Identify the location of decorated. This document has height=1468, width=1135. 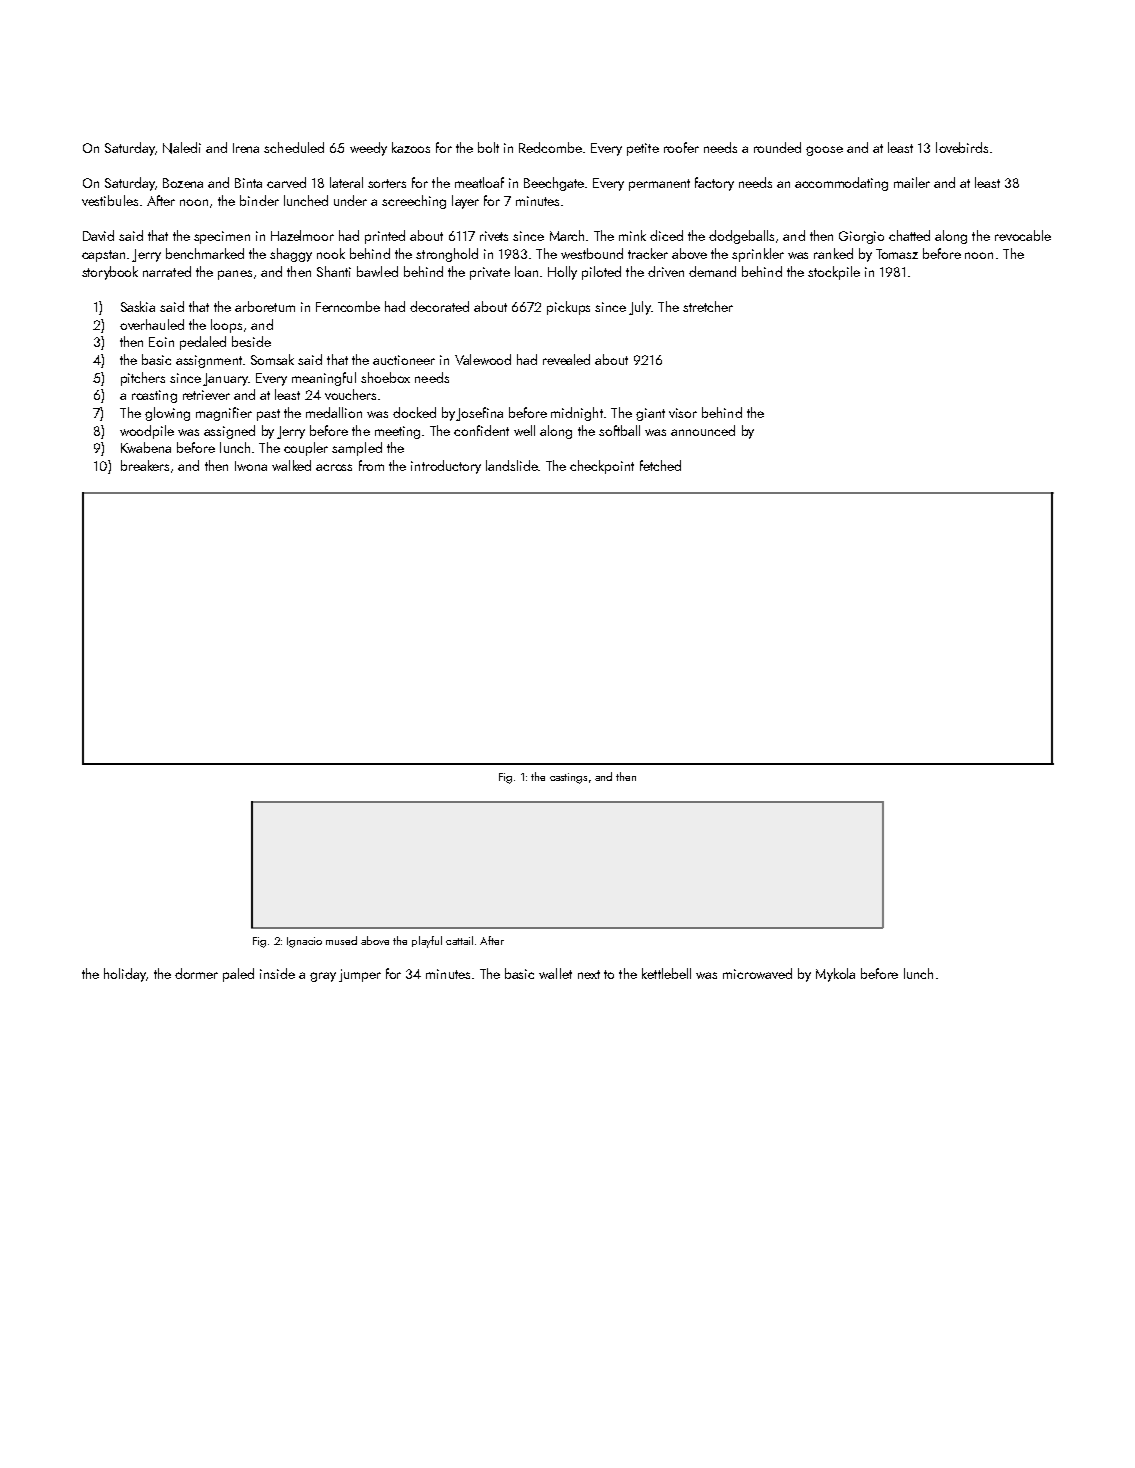
(439, 306).
